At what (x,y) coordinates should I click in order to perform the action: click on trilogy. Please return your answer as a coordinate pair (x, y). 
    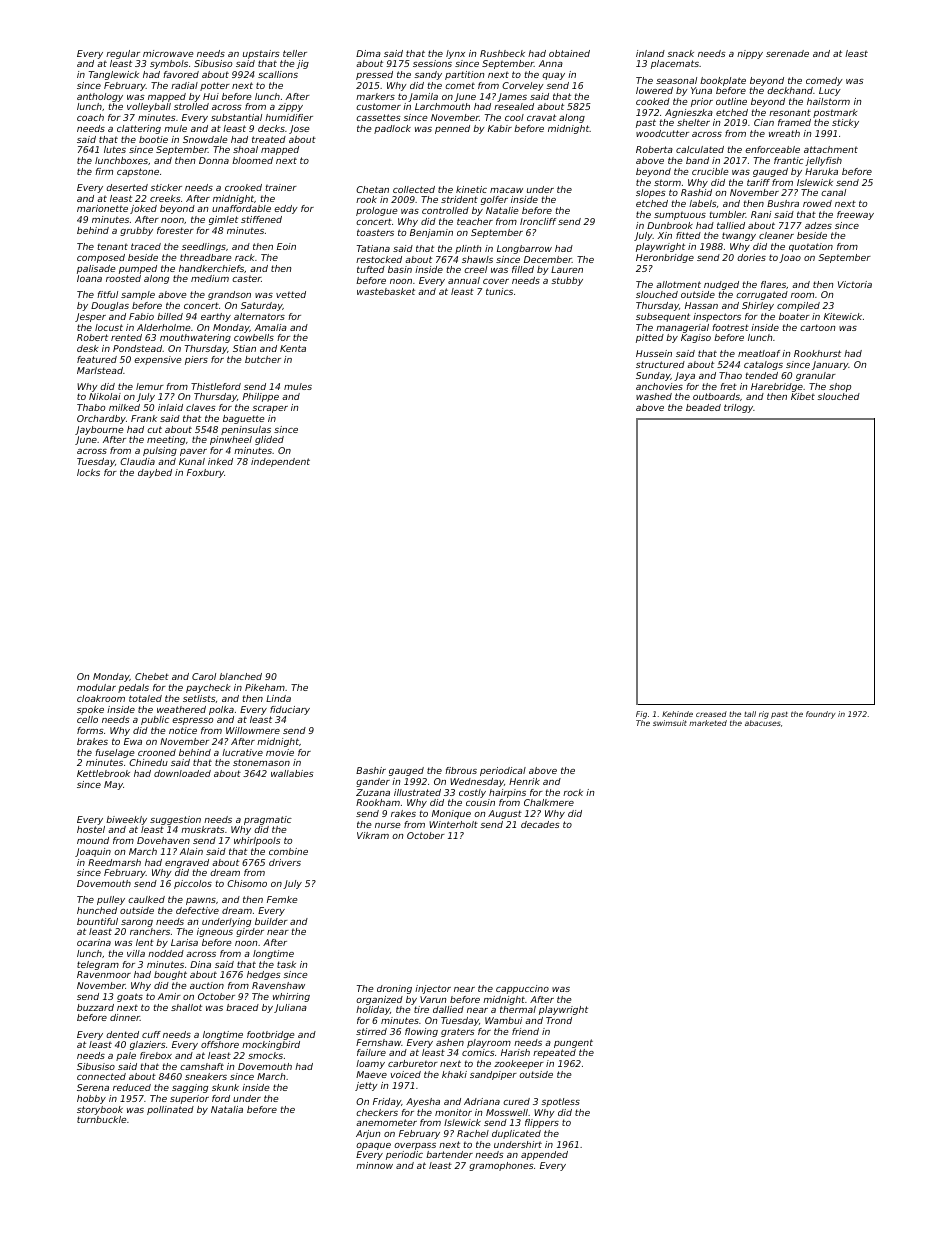
    Looking at the image, I should click on (738, 408).
